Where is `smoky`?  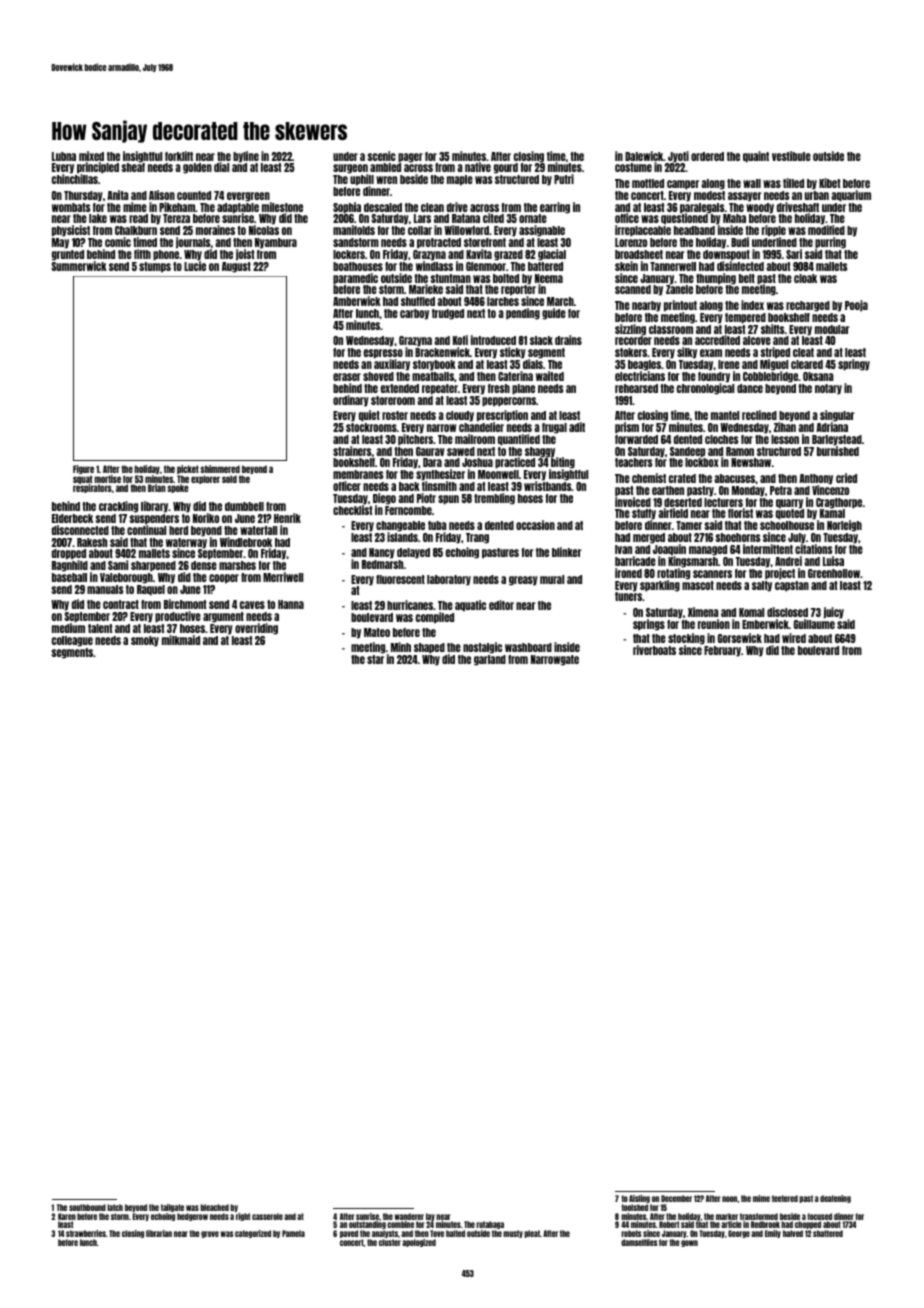
smoky is located at coordinates (145, 641).
